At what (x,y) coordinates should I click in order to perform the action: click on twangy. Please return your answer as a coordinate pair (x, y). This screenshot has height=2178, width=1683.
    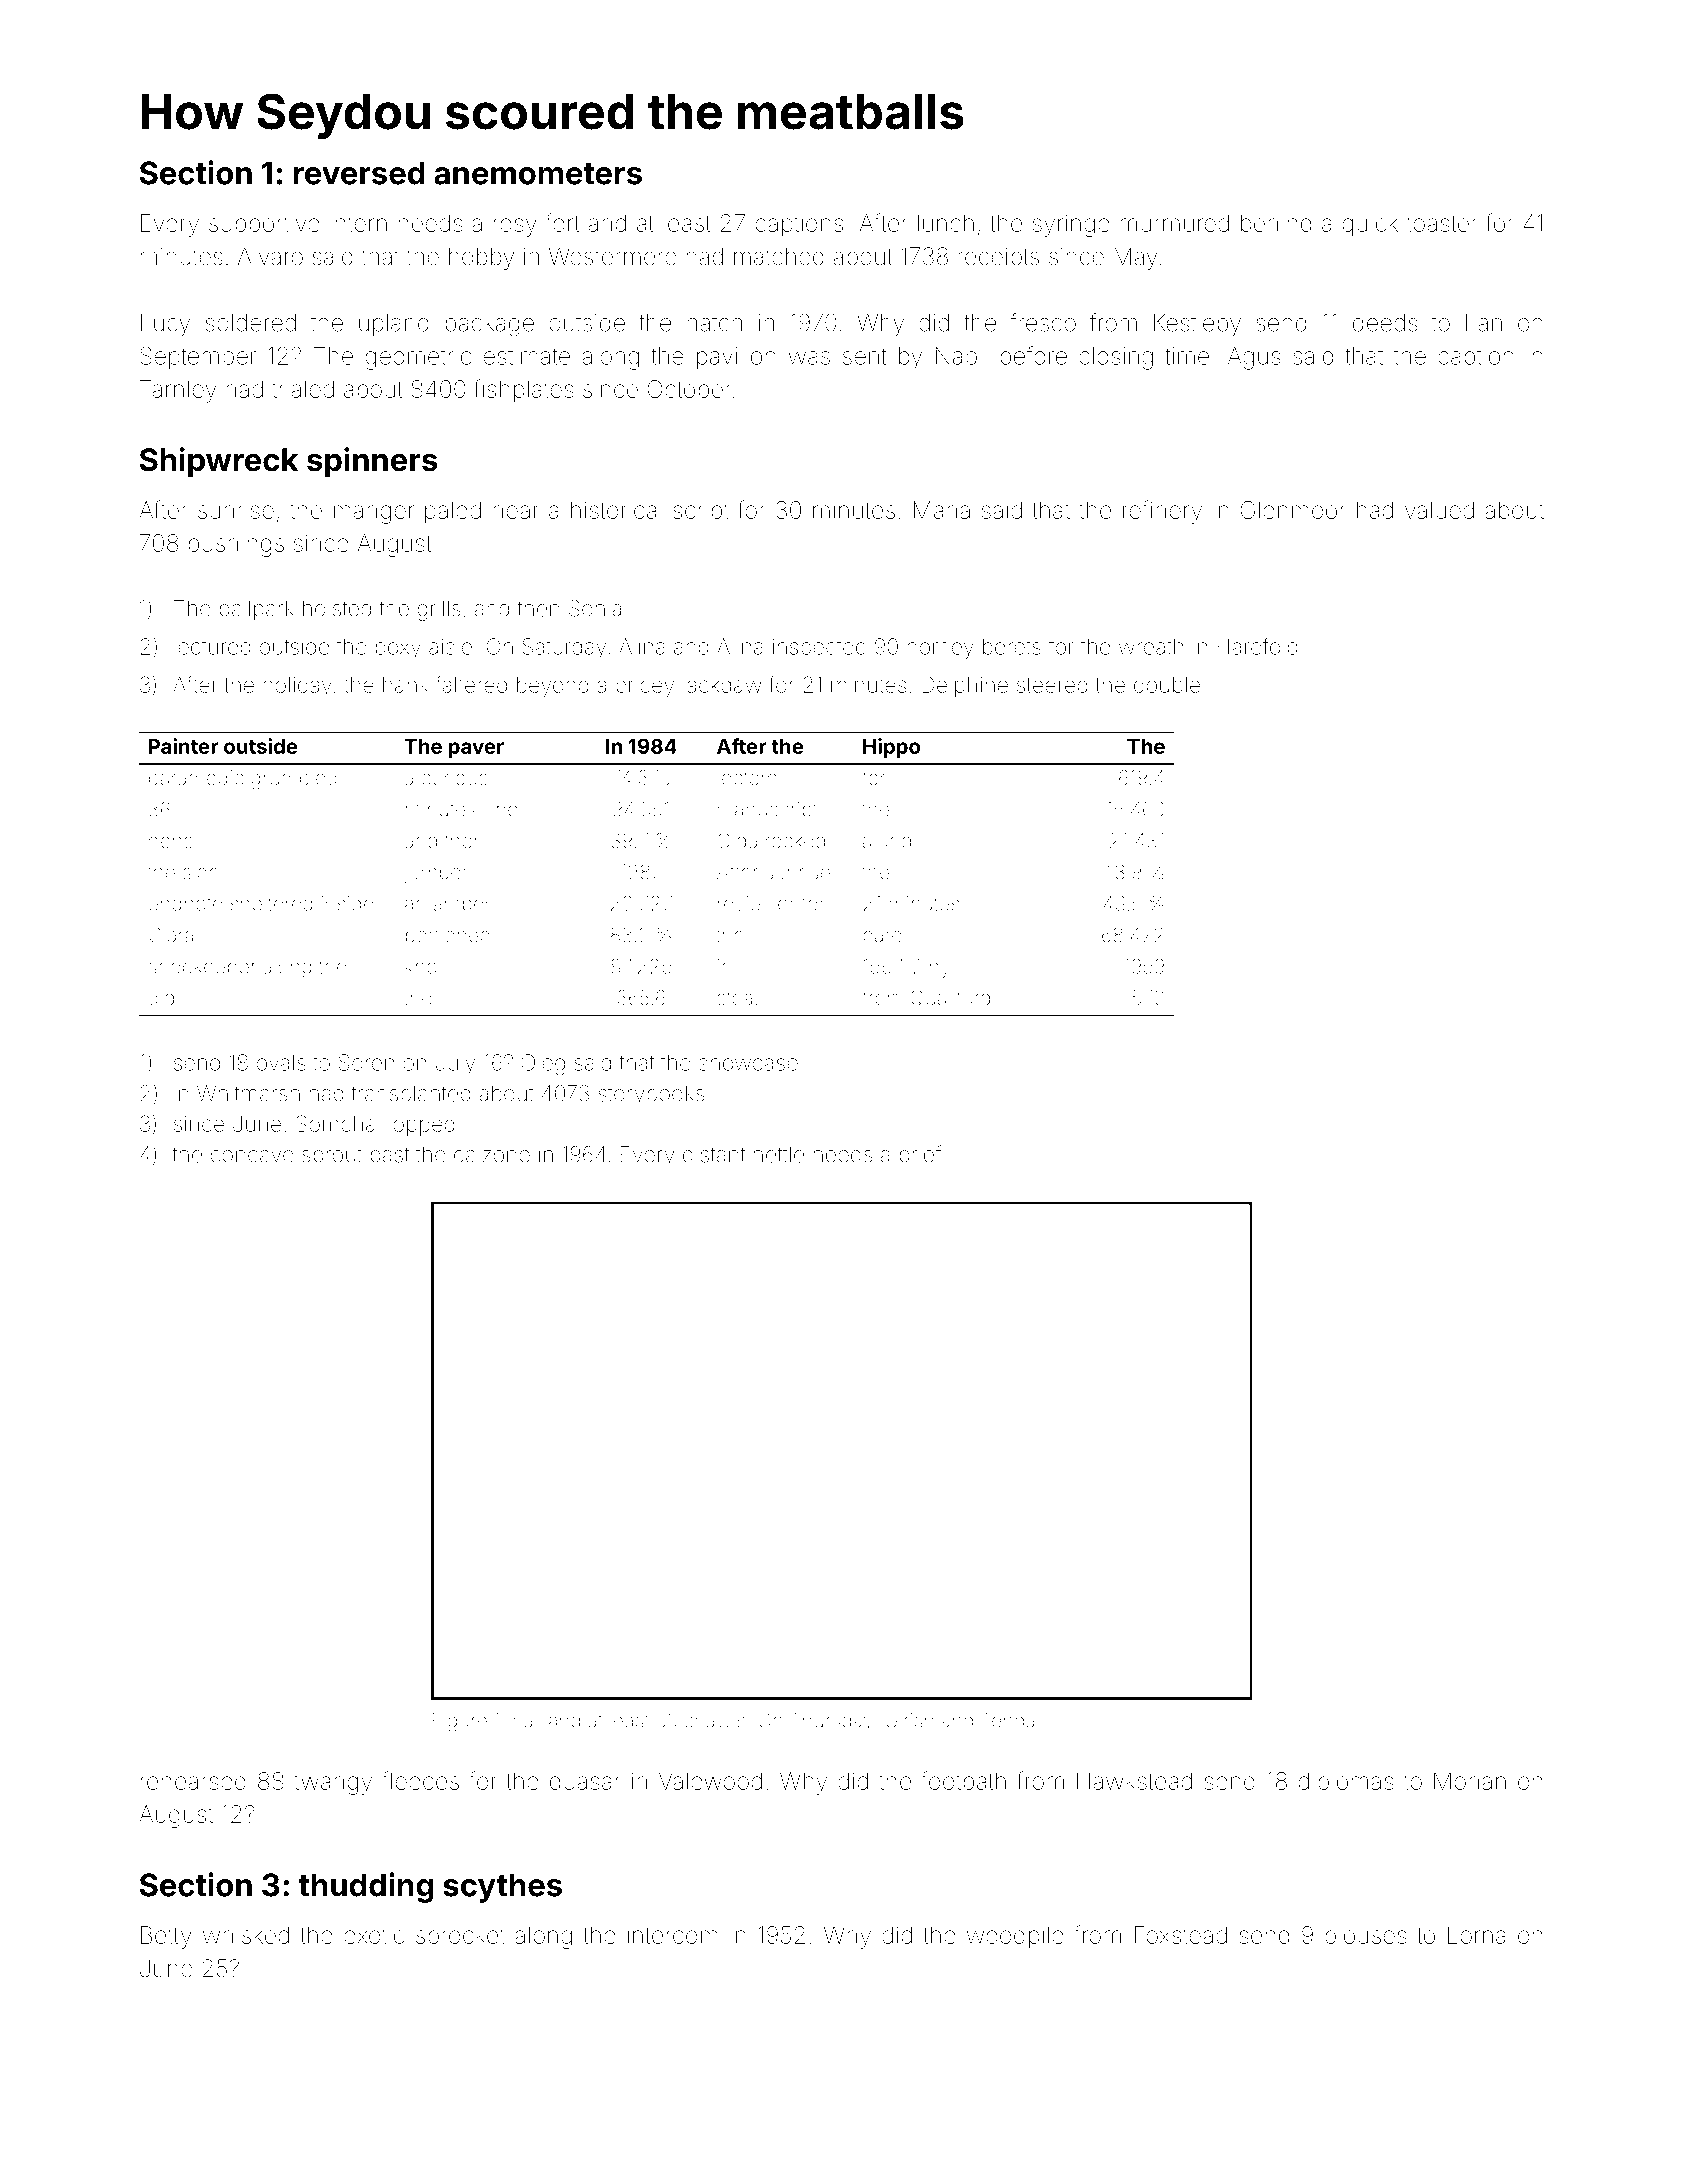
    Looking at the image, I should click on (333, 1784).
